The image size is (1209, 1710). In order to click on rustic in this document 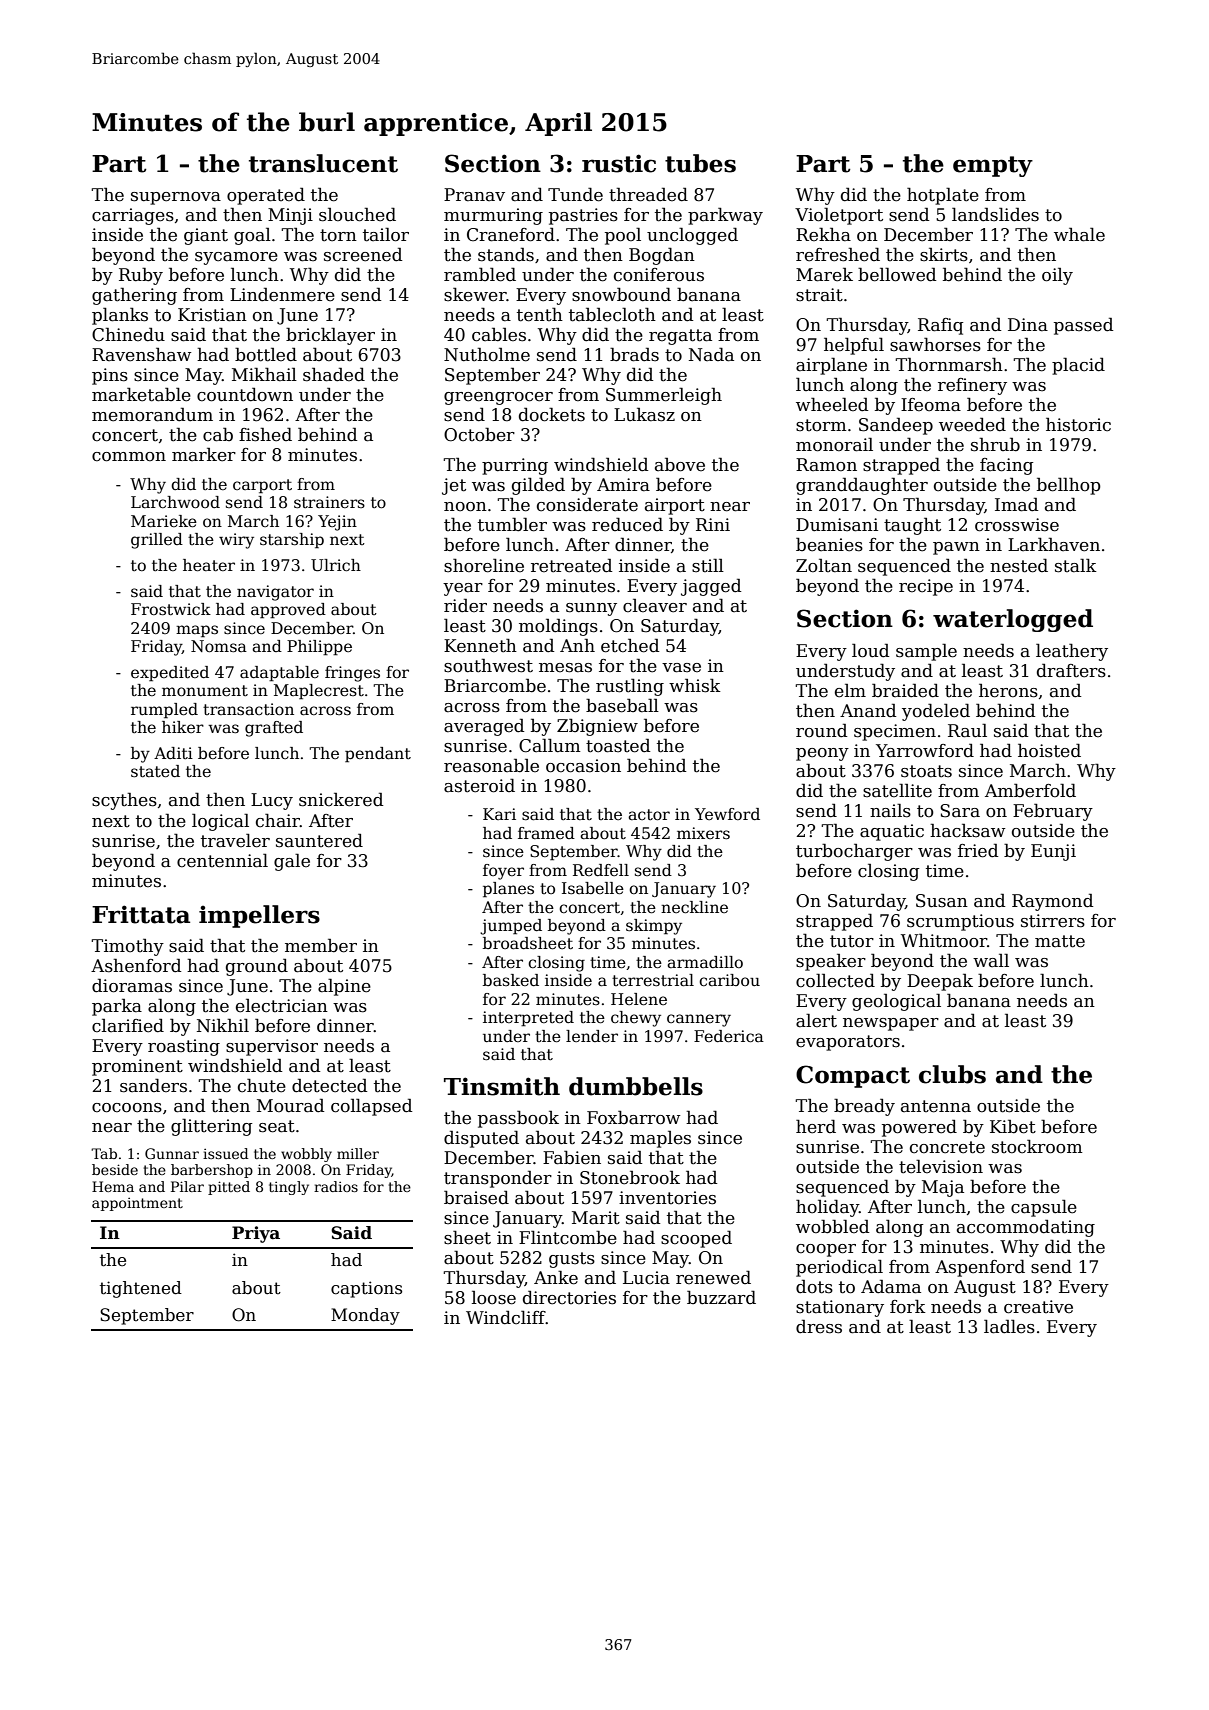, I will do `click(619, 163)`.
